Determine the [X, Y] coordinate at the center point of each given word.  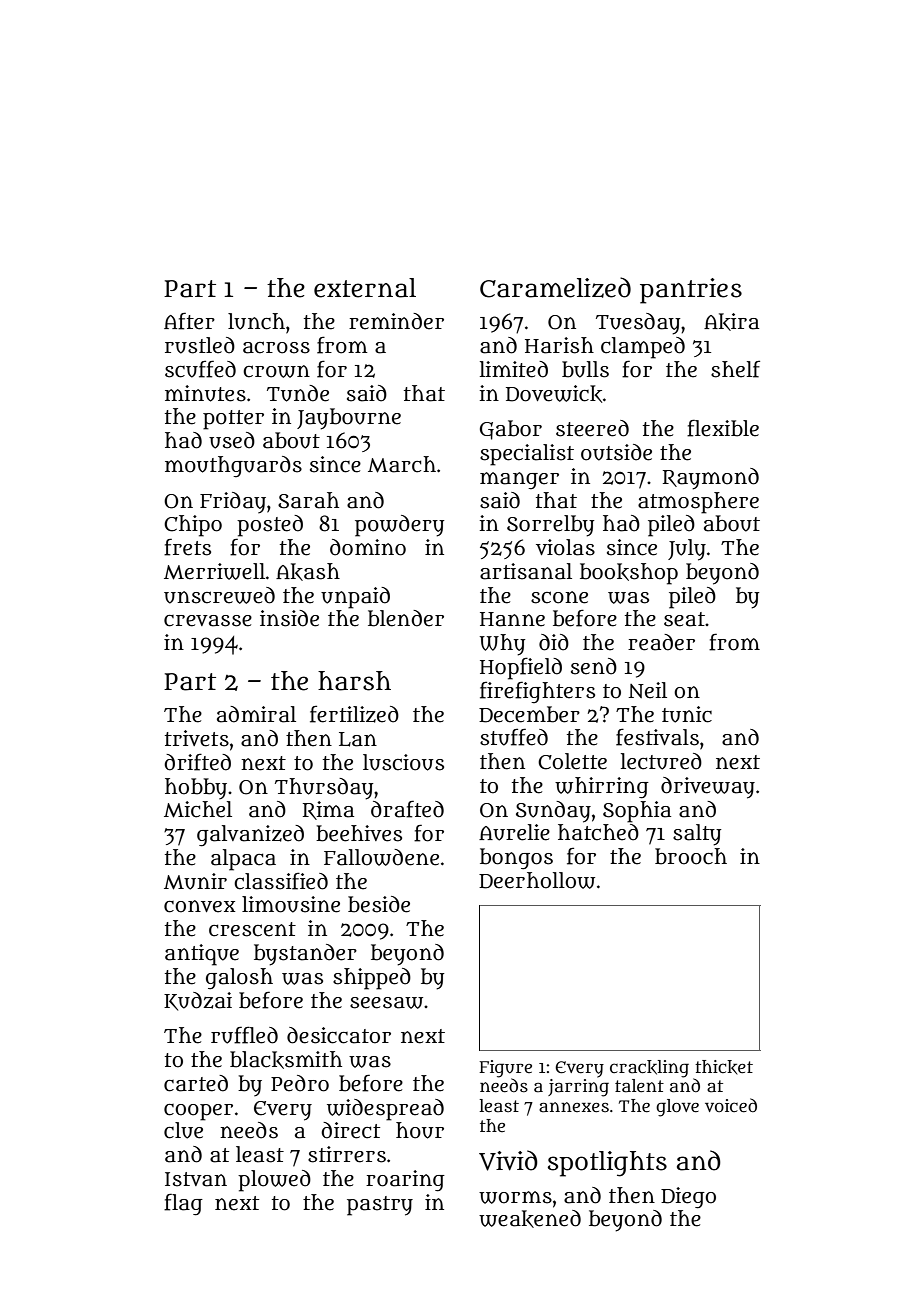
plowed [274, 1181]
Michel [198, 809]
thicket [724, 1067]
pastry [380, 1206]
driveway [708, 788]
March [402, 464]
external [365, 288]
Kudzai [198, 1001]
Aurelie [514, 832]
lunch [256, 321]
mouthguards [233, 466]
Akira [731, 322]
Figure [505, 1069]
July [687, 550]
